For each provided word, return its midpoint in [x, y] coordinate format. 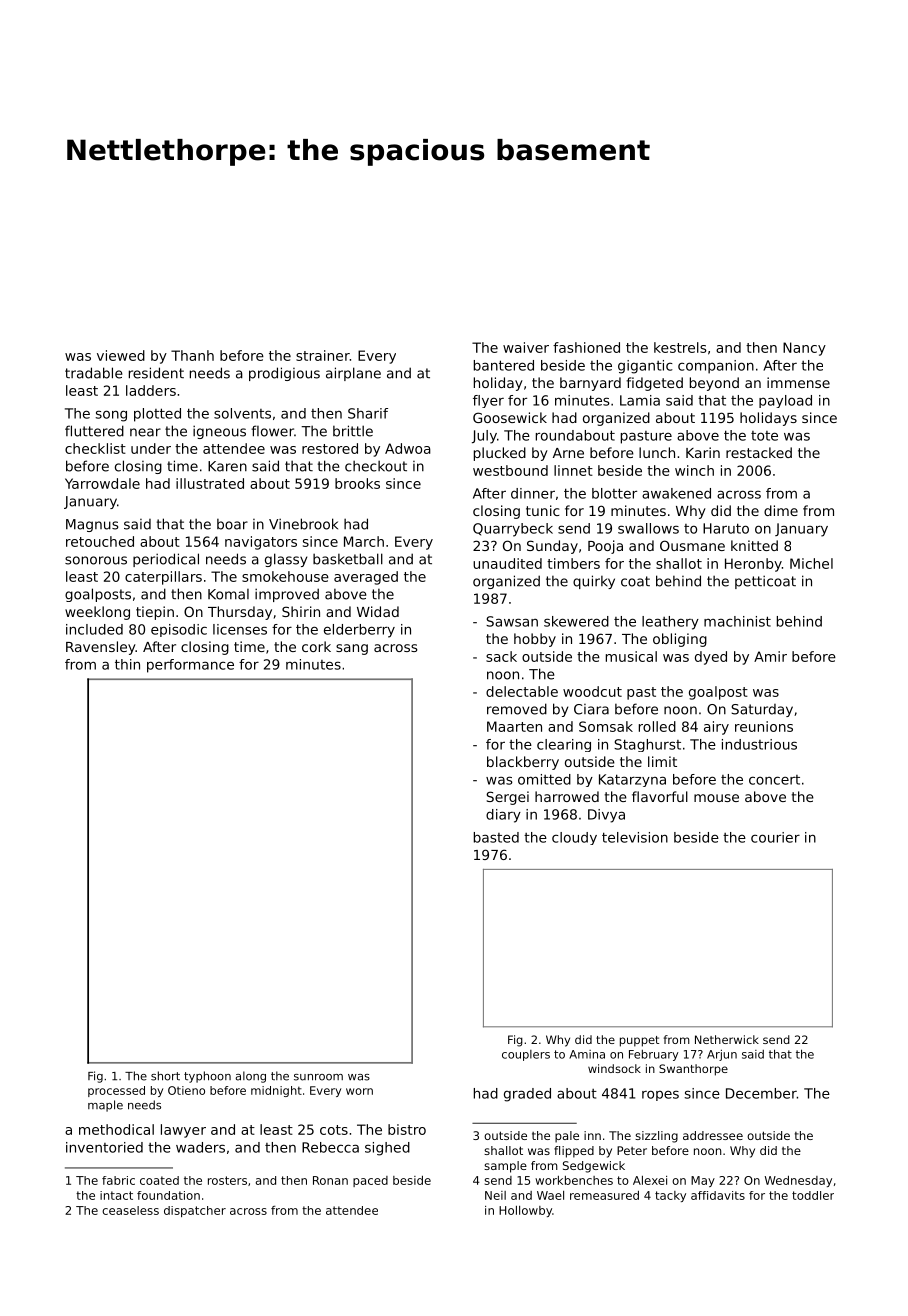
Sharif [368, 413]
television [635, 837]
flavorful [660, 796]
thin [127, 664]
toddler [813, 1195]
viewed [121, 355]
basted [496, 837]
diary [503, 816]
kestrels [680, 347]
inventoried [104, 1147]
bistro [407, 1129]
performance [190, 666]
